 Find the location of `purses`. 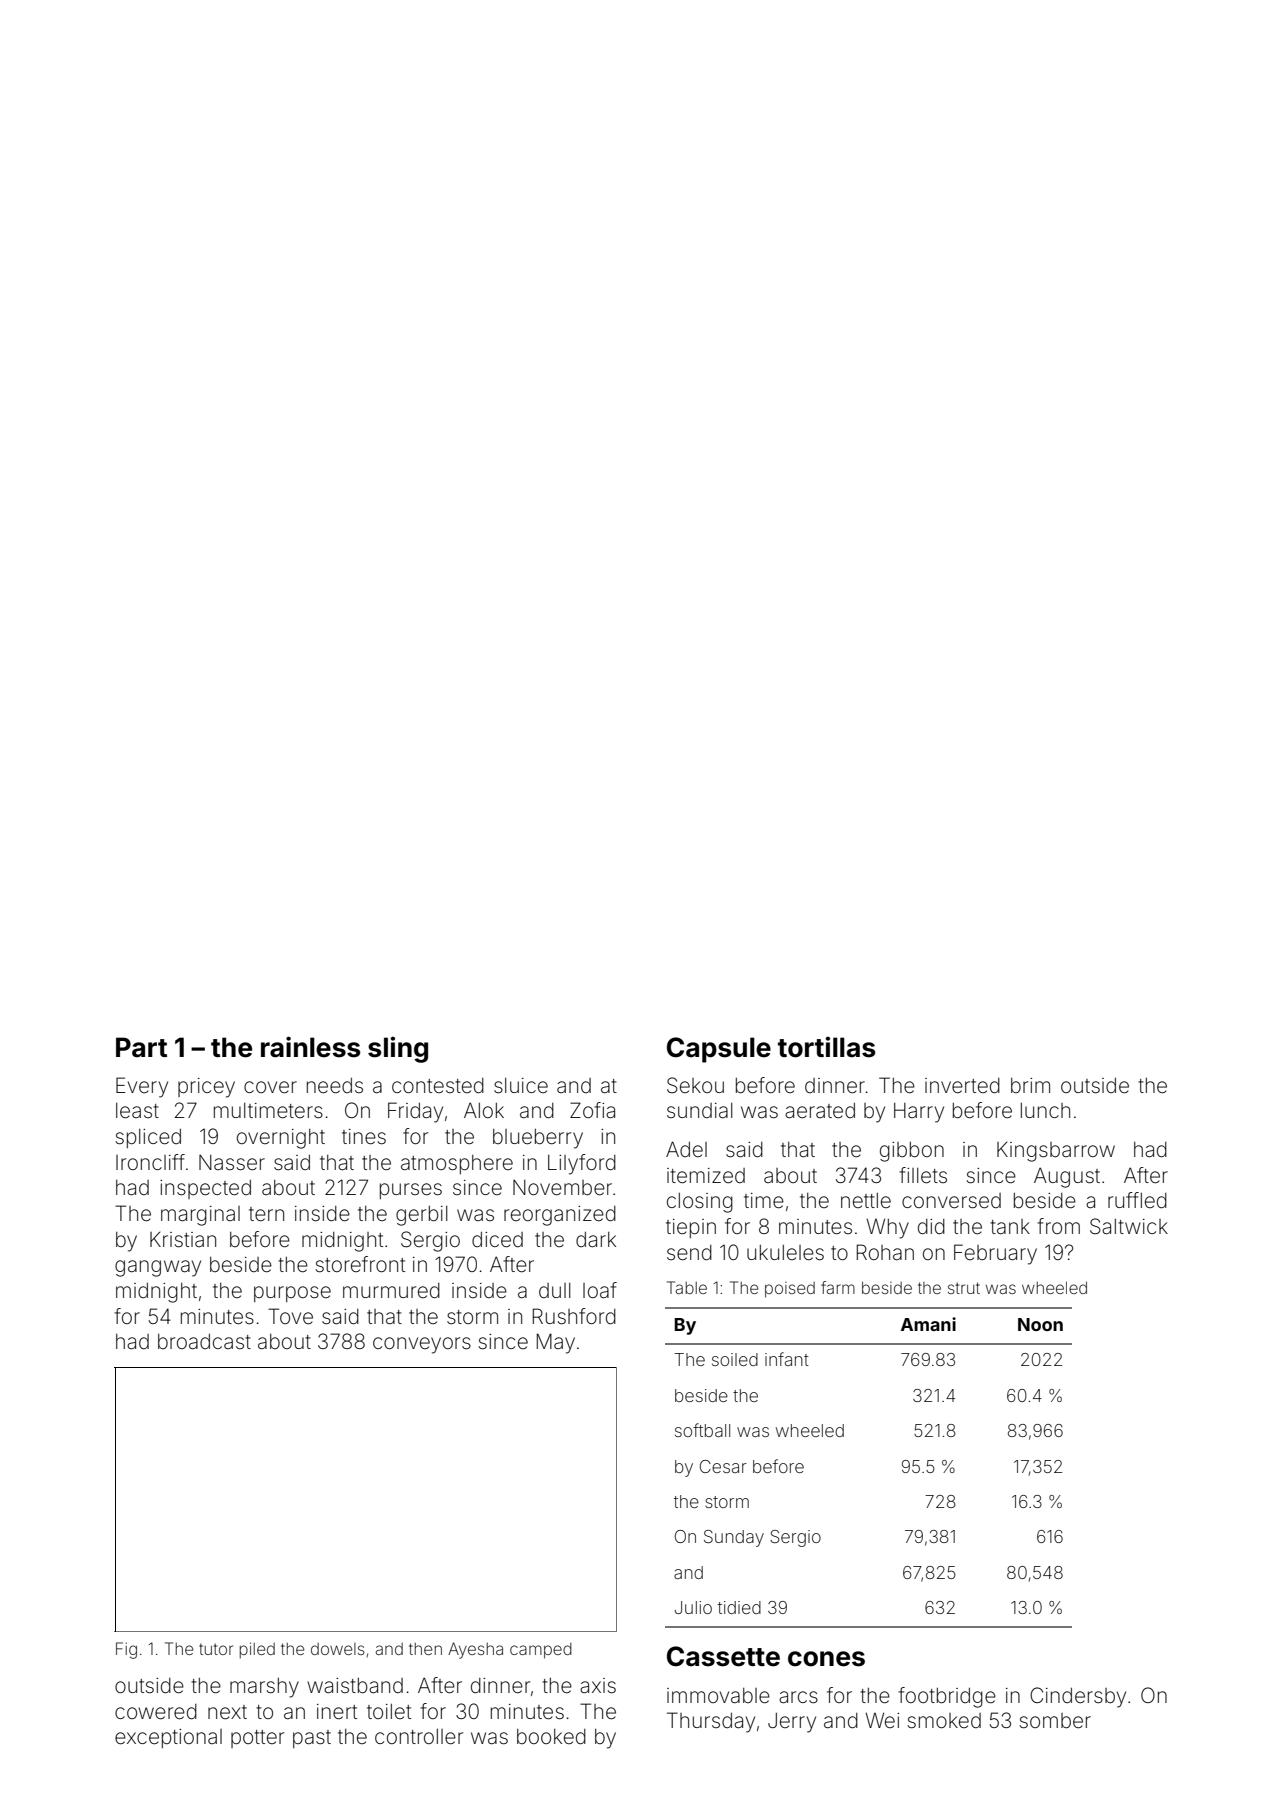

purses is located at coordinates (411, 1191).
